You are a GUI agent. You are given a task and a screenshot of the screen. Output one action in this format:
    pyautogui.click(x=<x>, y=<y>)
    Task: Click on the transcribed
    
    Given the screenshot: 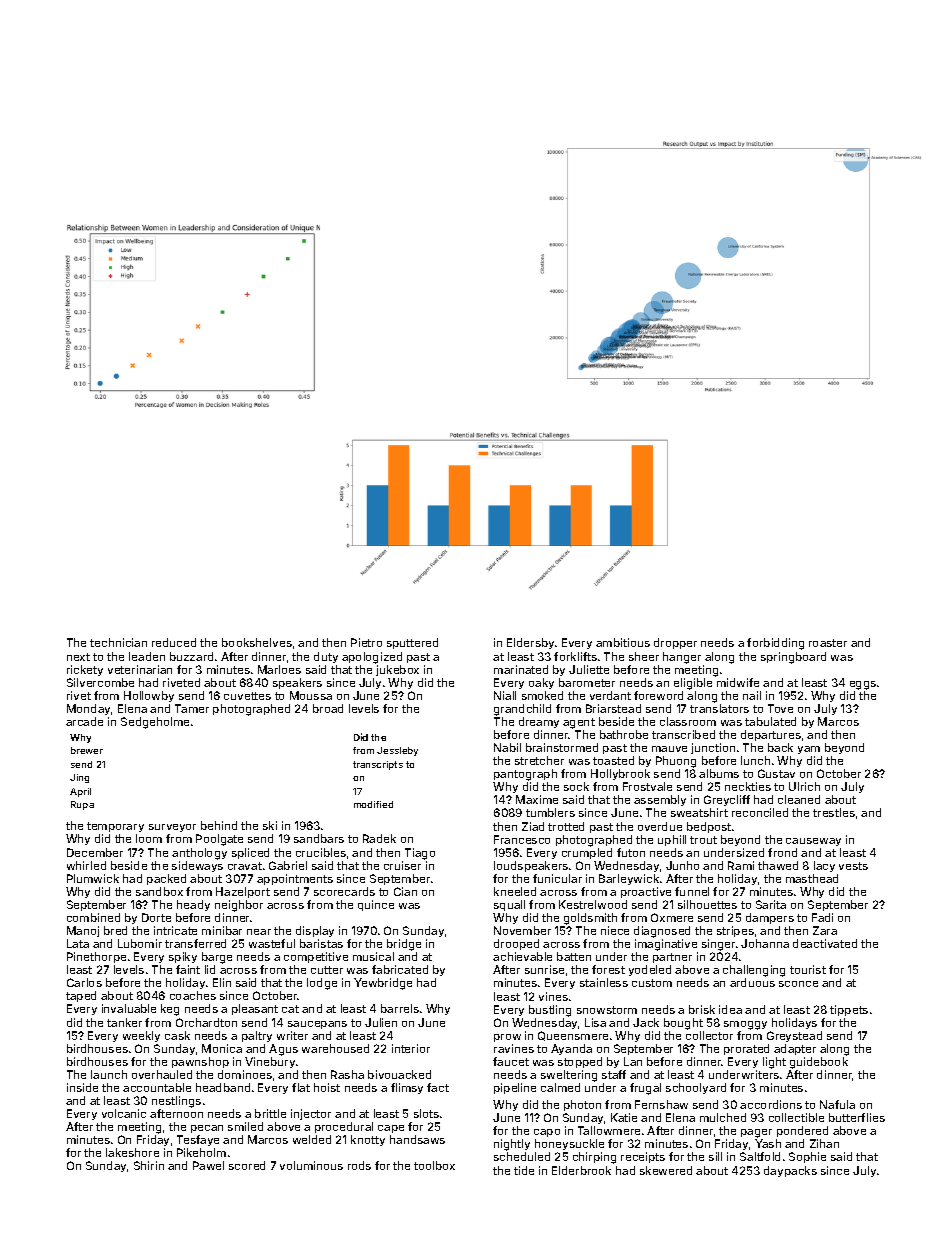 What is the action you would take?
    pyautogui.click(x=683, y=734)
